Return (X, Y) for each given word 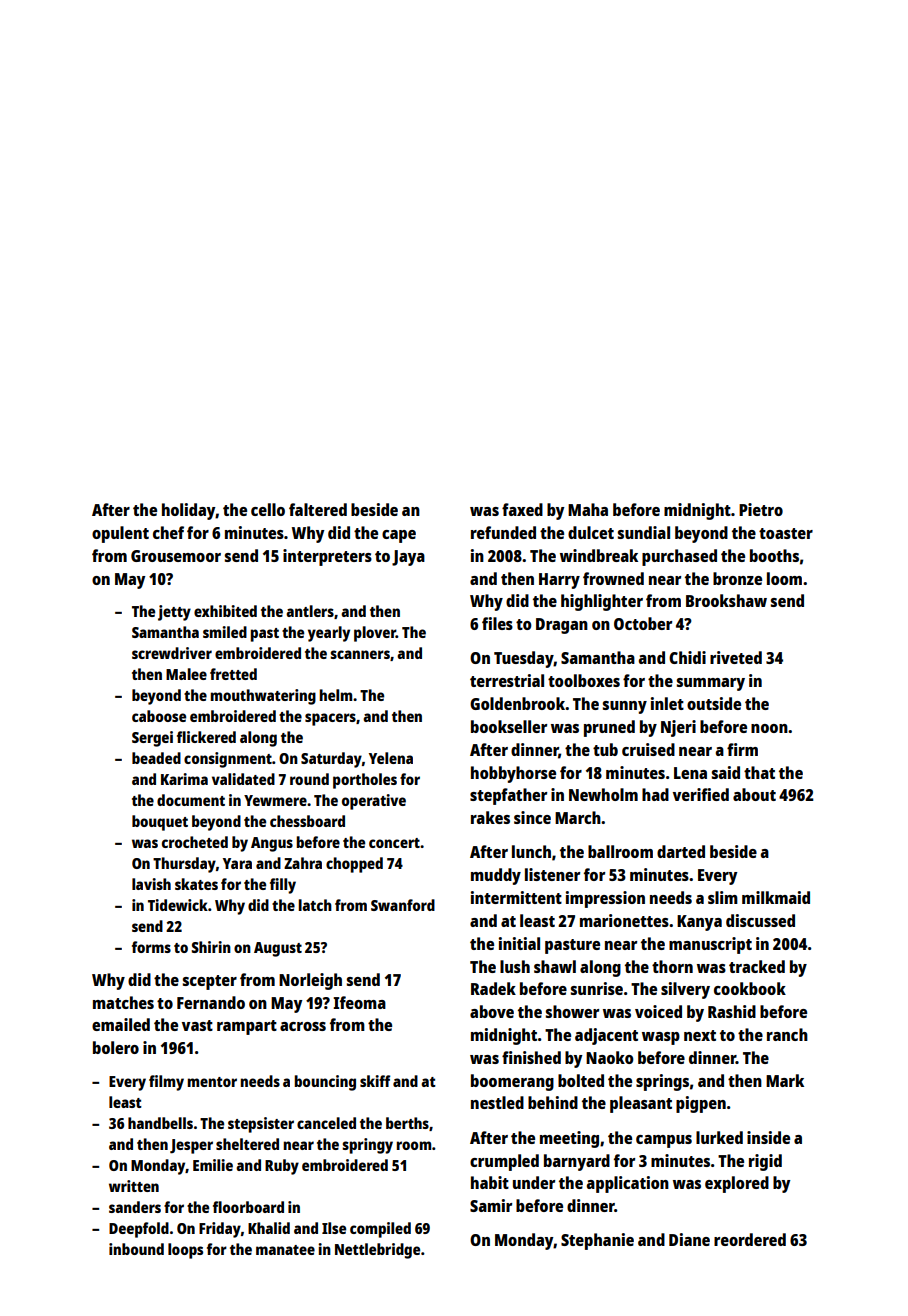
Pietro (761, 509)
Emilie (213, 1165)
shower (572, 1011)
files (497, 623)
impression (605, 899)
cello (268, 509)
